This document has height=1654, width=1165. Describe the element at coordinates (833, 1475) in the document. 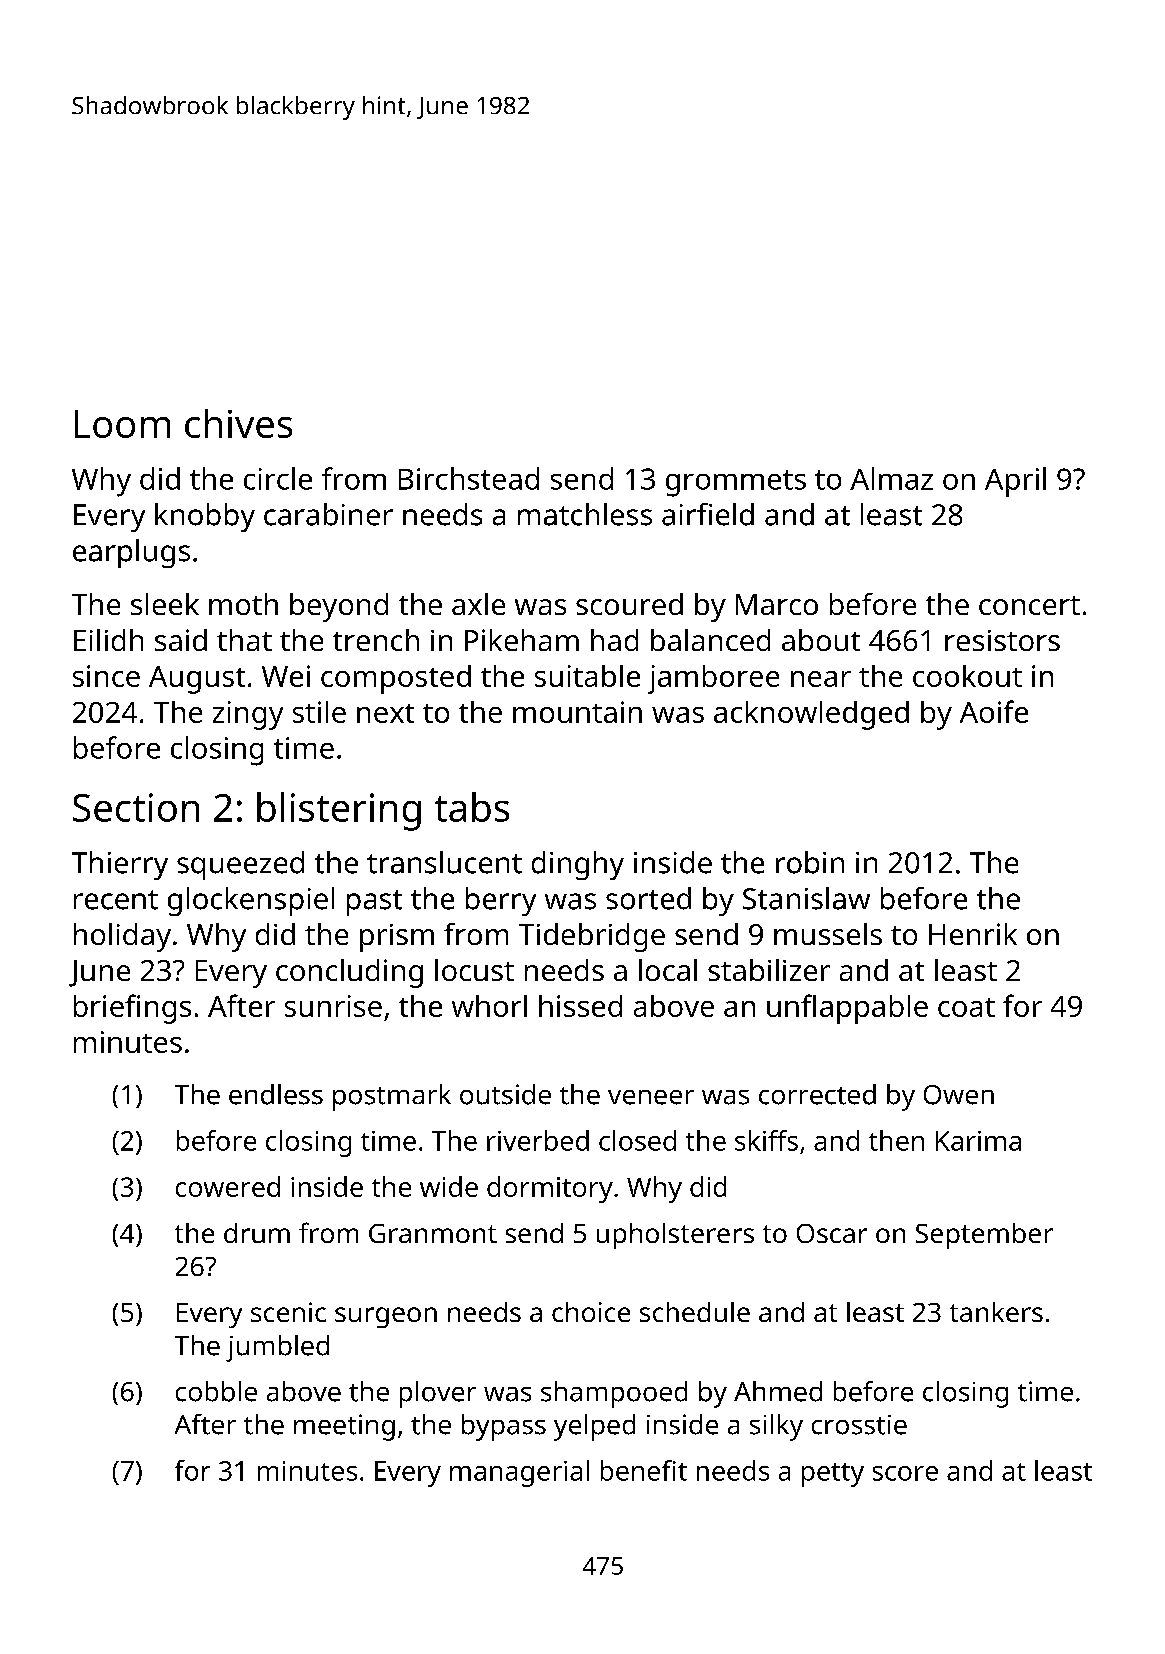

I see `petty` at that location.
